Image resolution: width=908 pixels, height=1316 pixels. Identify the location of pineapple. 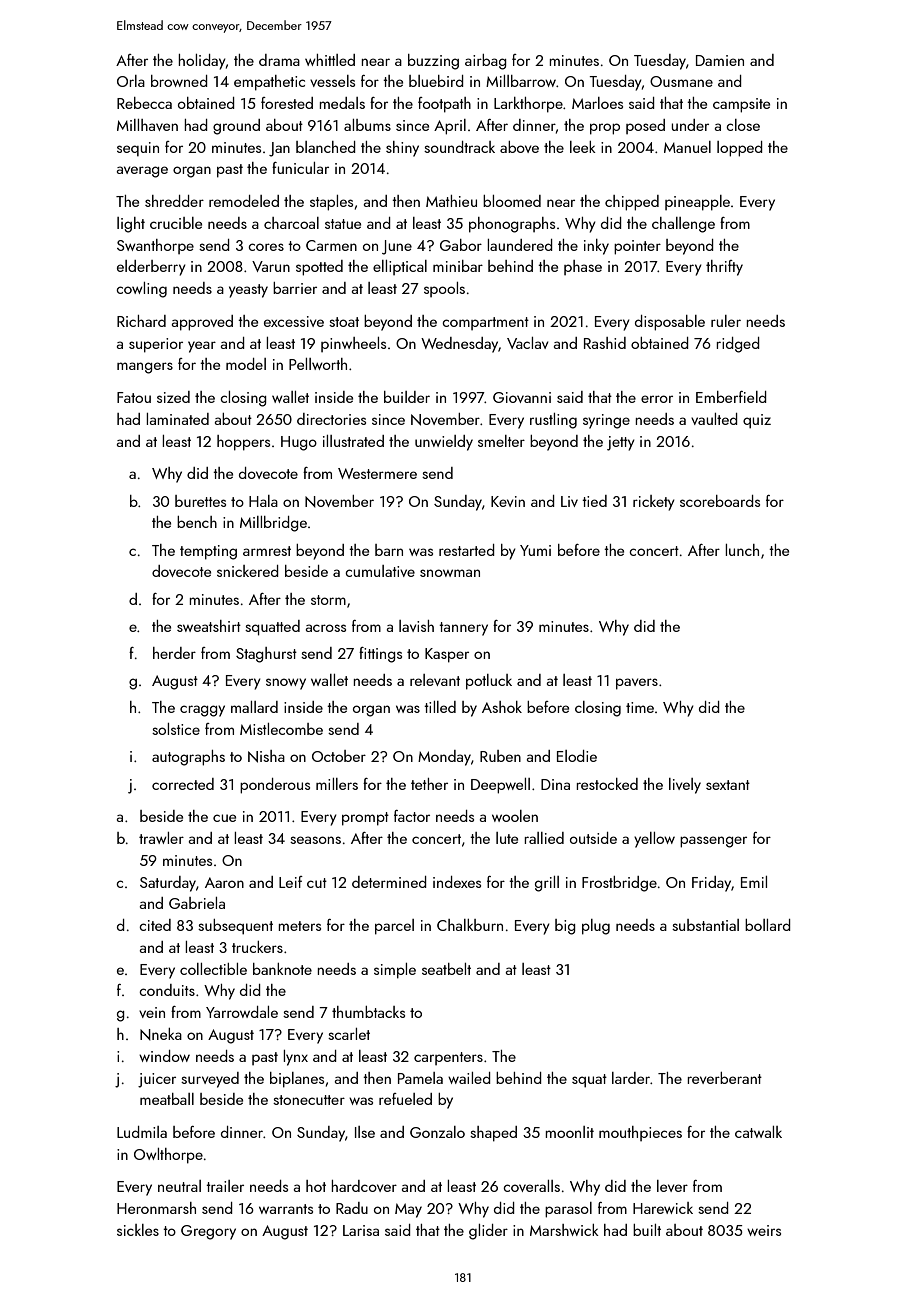
(697, 203).
